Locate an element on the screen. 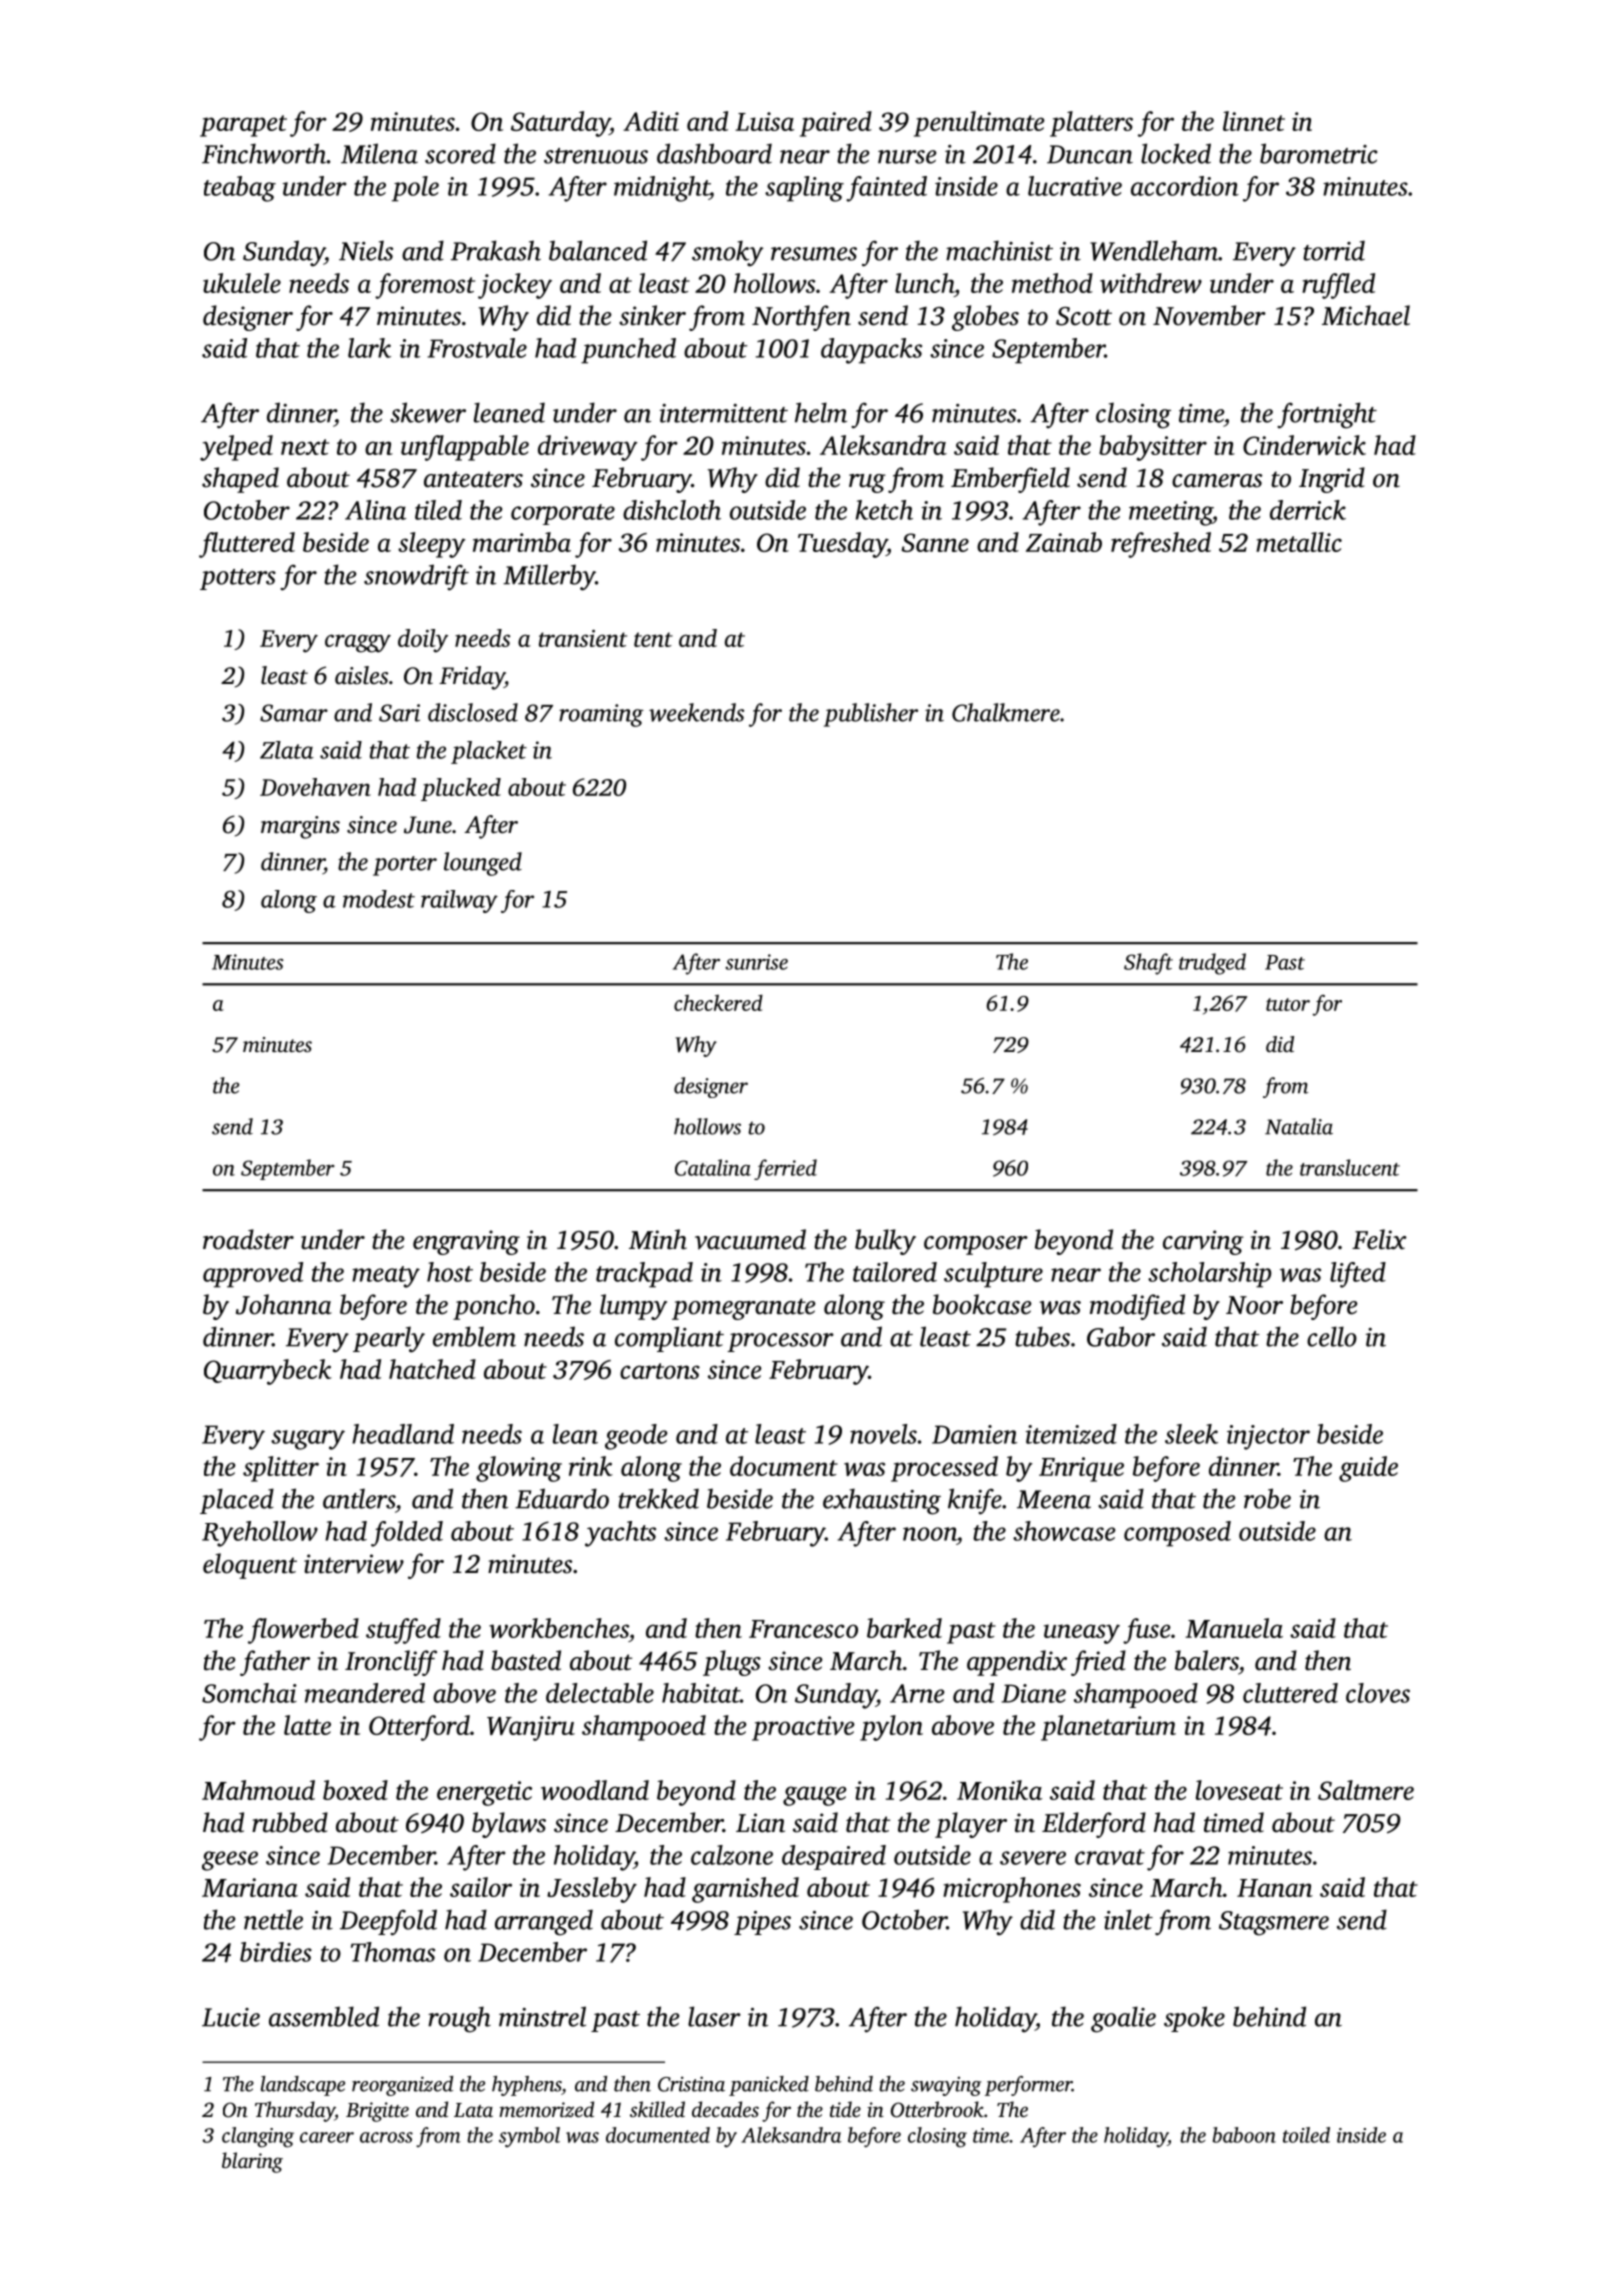 The image size is (1620, 2292). nurse is located at coordinates (907, 157).
